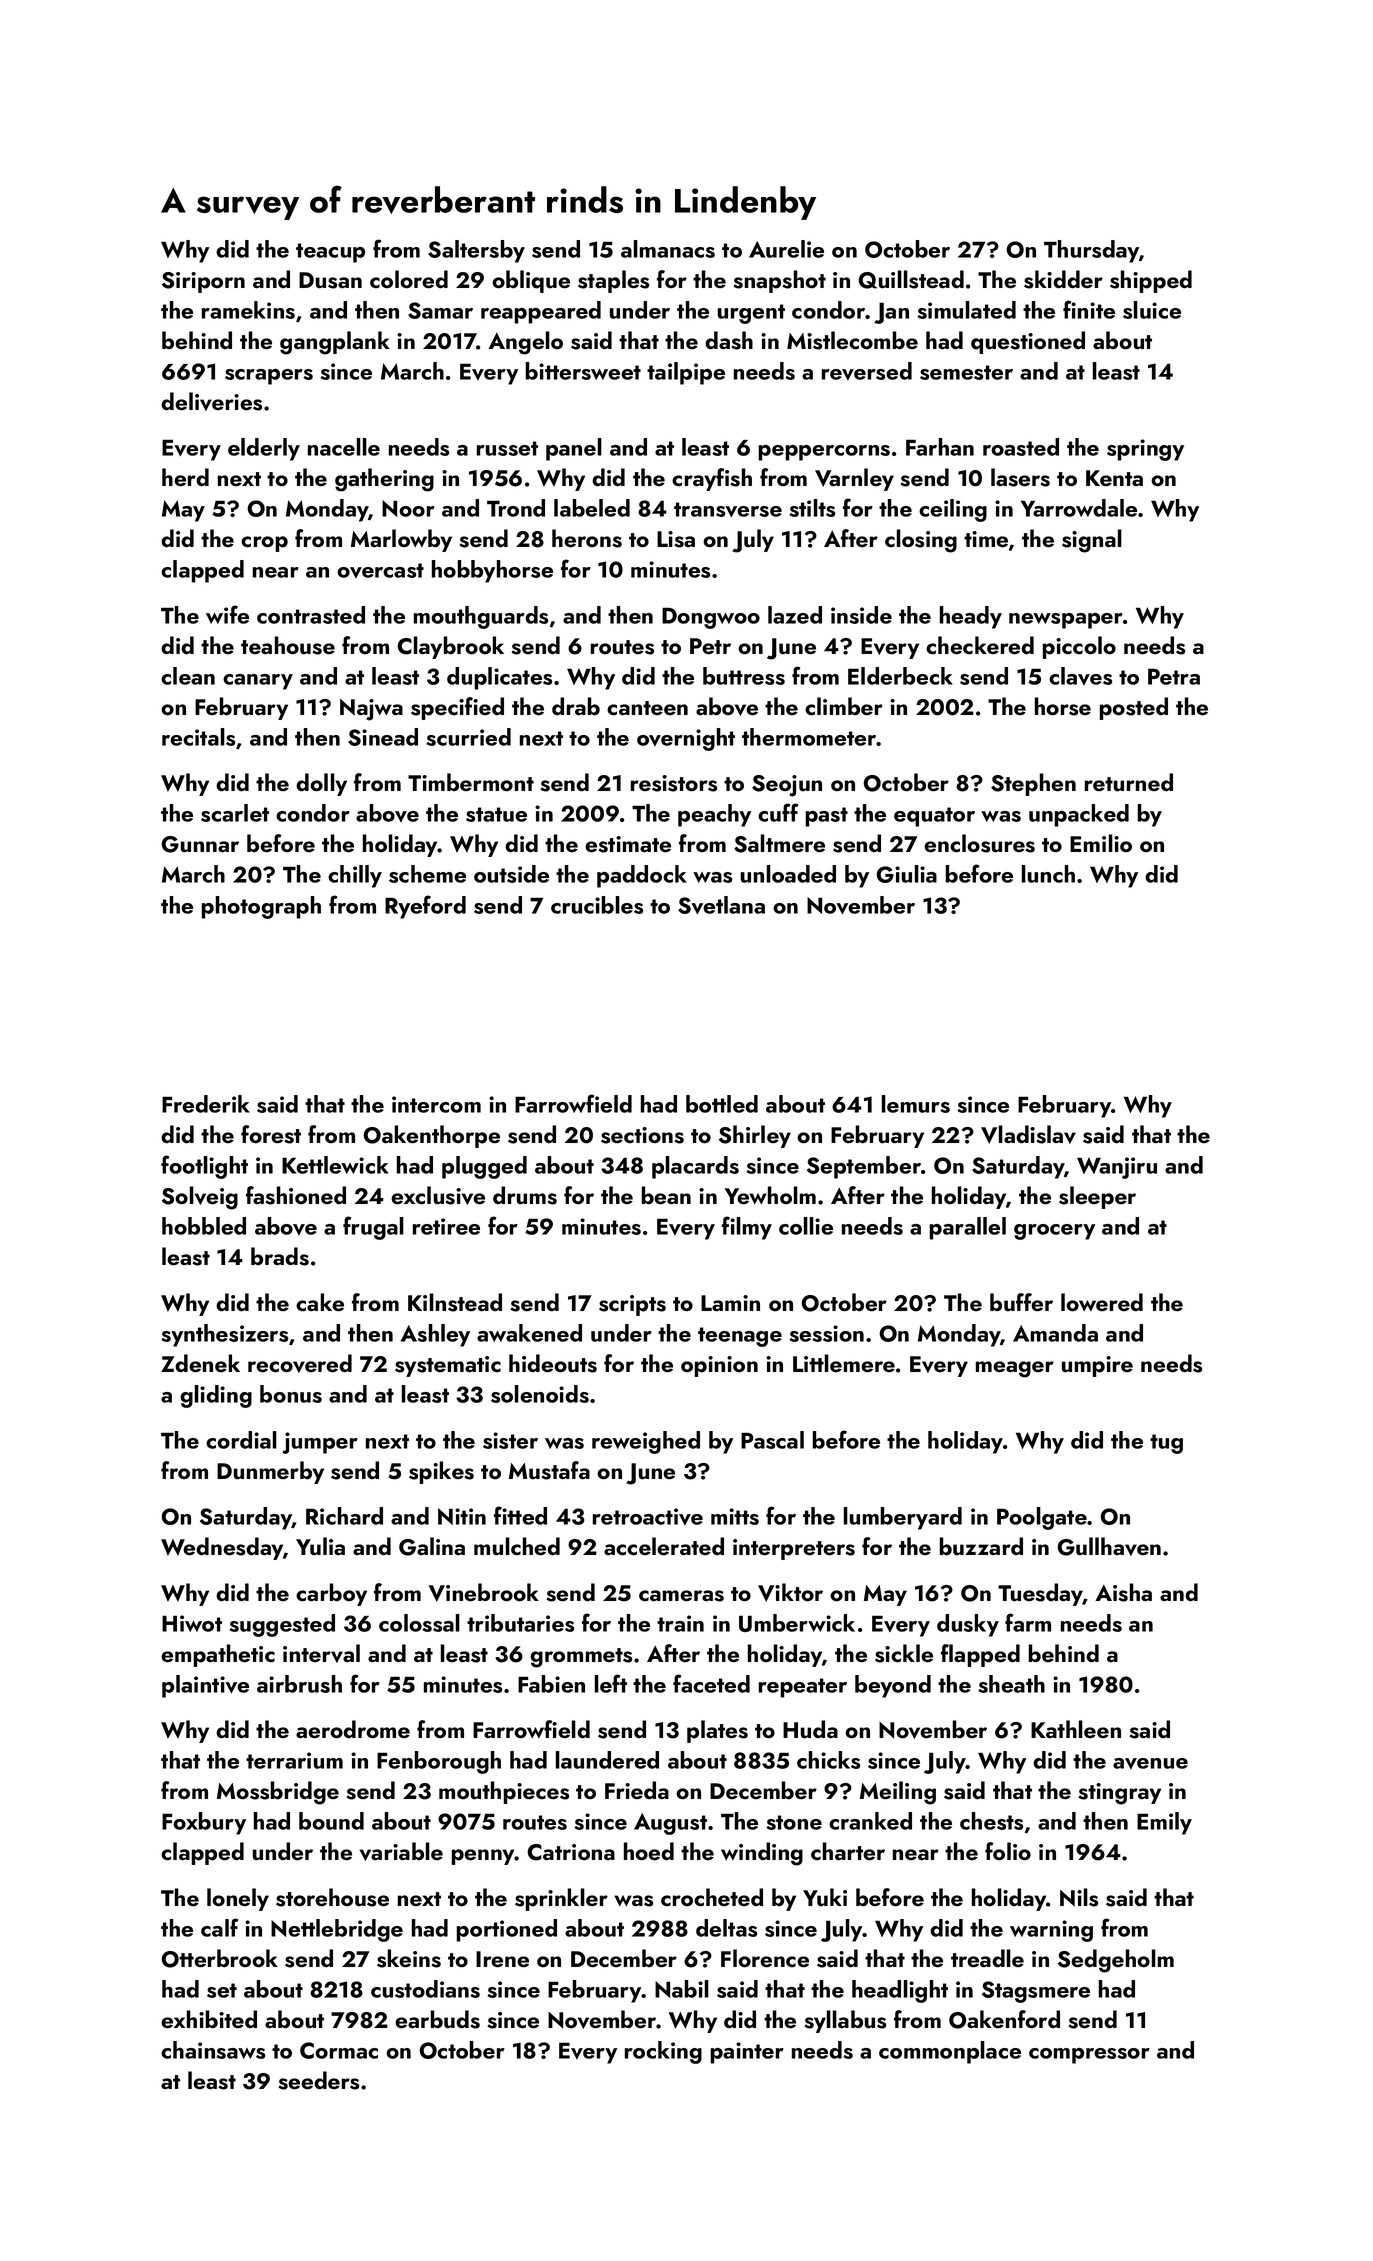  I want to click on staples, so click(613, 281).
